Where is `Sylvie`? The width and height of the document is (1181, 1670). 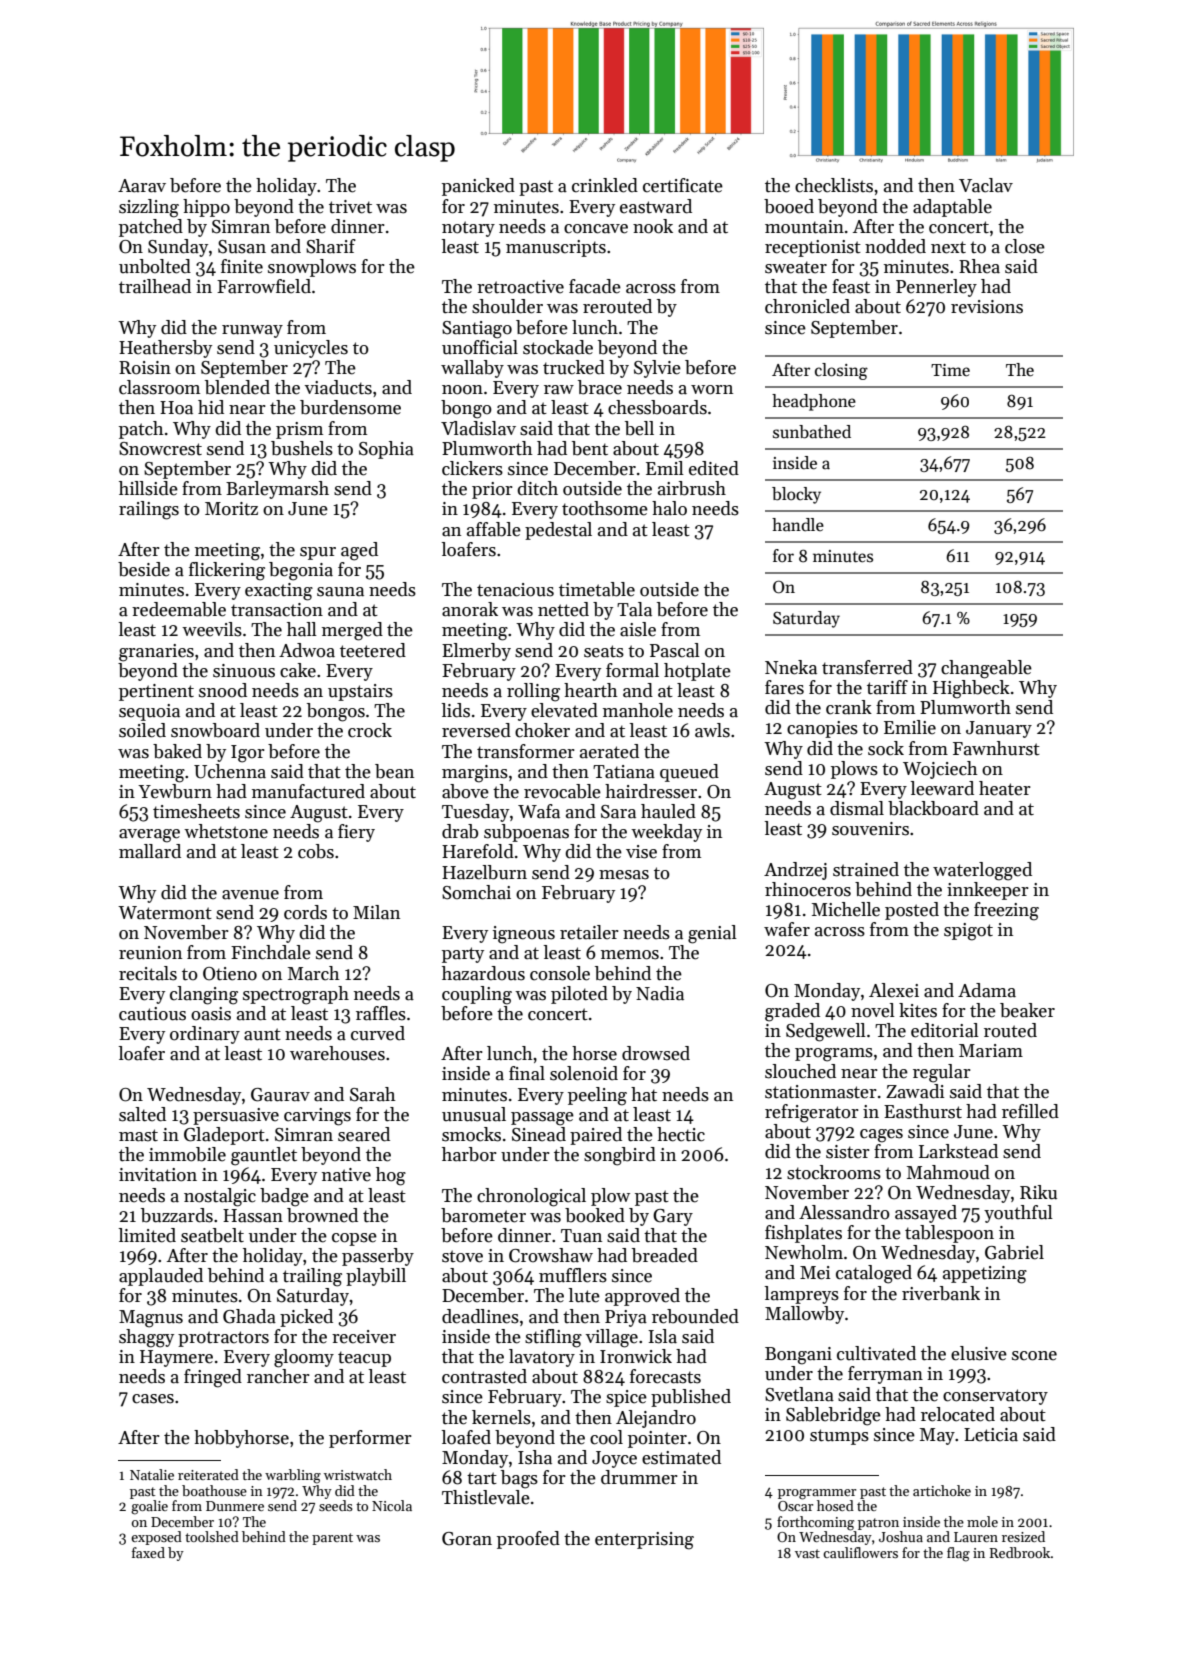
Sylvie is located at coordinates (657, 369).
